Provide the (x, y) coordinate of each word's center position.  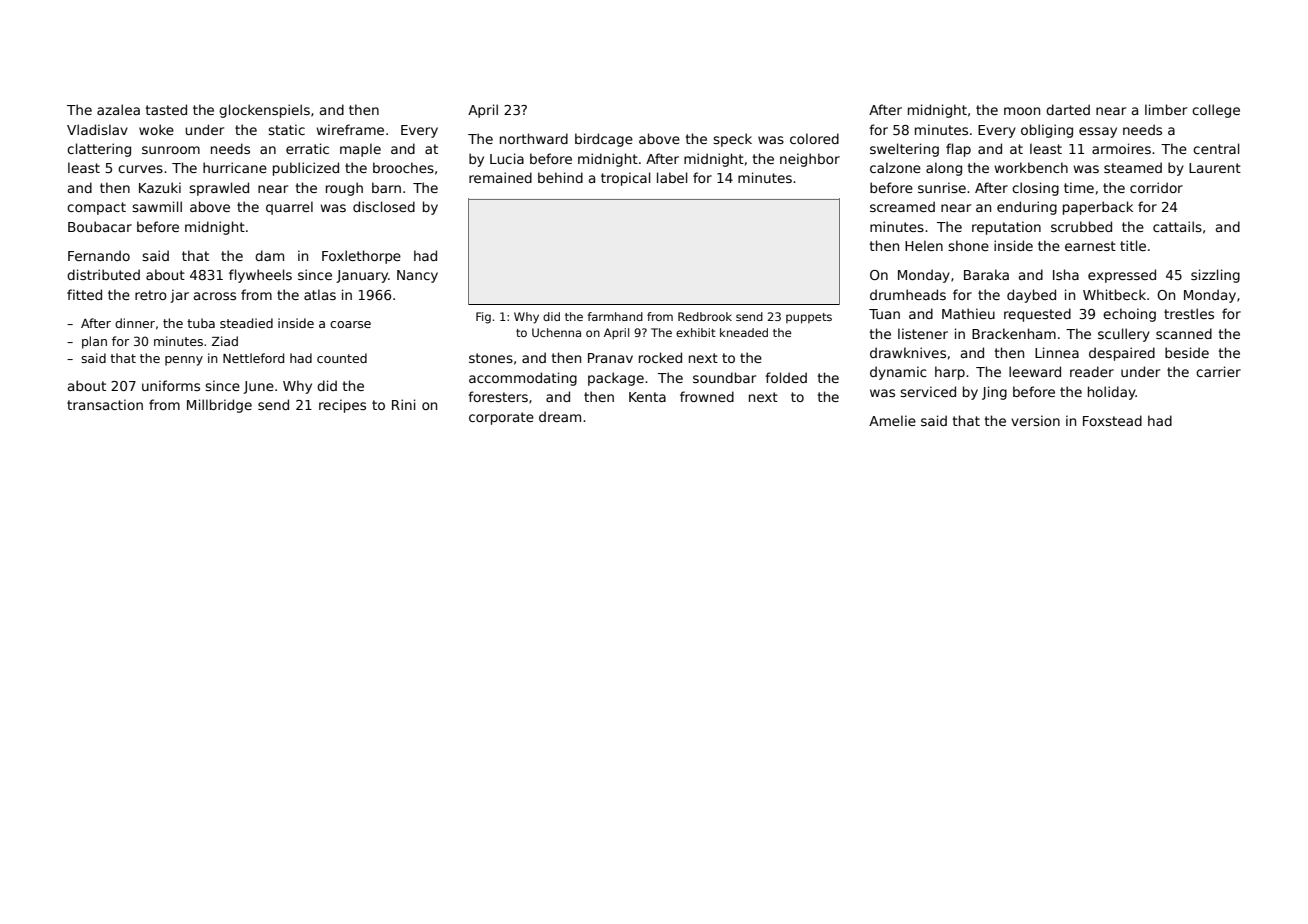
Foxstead (1112, 420)
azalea (118, 109)
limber (1166, 109)
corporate (501, 418)
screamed (902, 206)
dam (269, 255)
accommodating (523, 379)
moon (1022, 111)
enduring (1027, 208)
